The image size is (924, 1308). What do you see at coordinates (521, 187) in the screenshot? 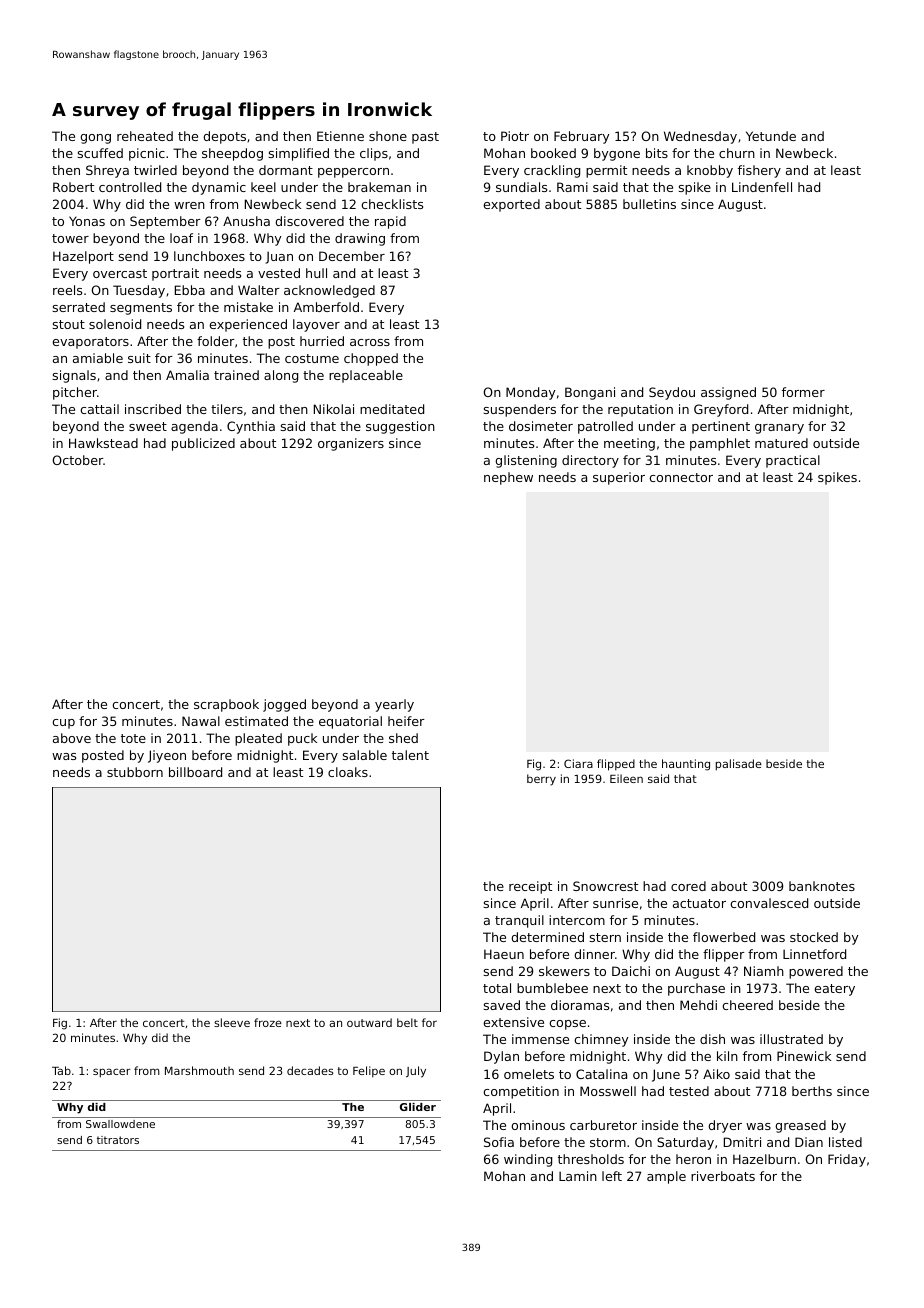
I see `sundials` at bounding box center [521, 187].
